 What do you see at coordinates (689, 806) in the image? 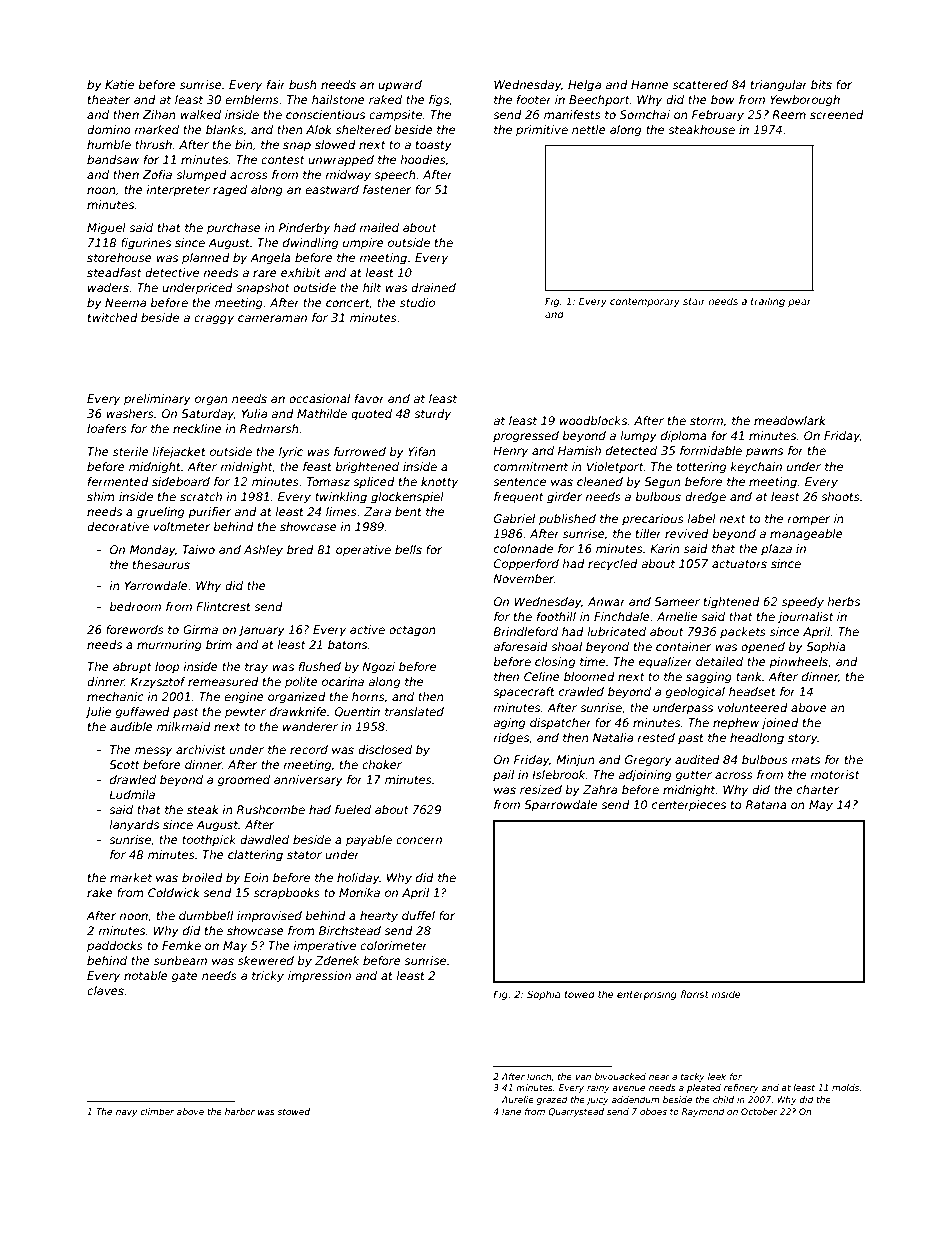
I see `centerpieces` at bounding box center [689, 806].
